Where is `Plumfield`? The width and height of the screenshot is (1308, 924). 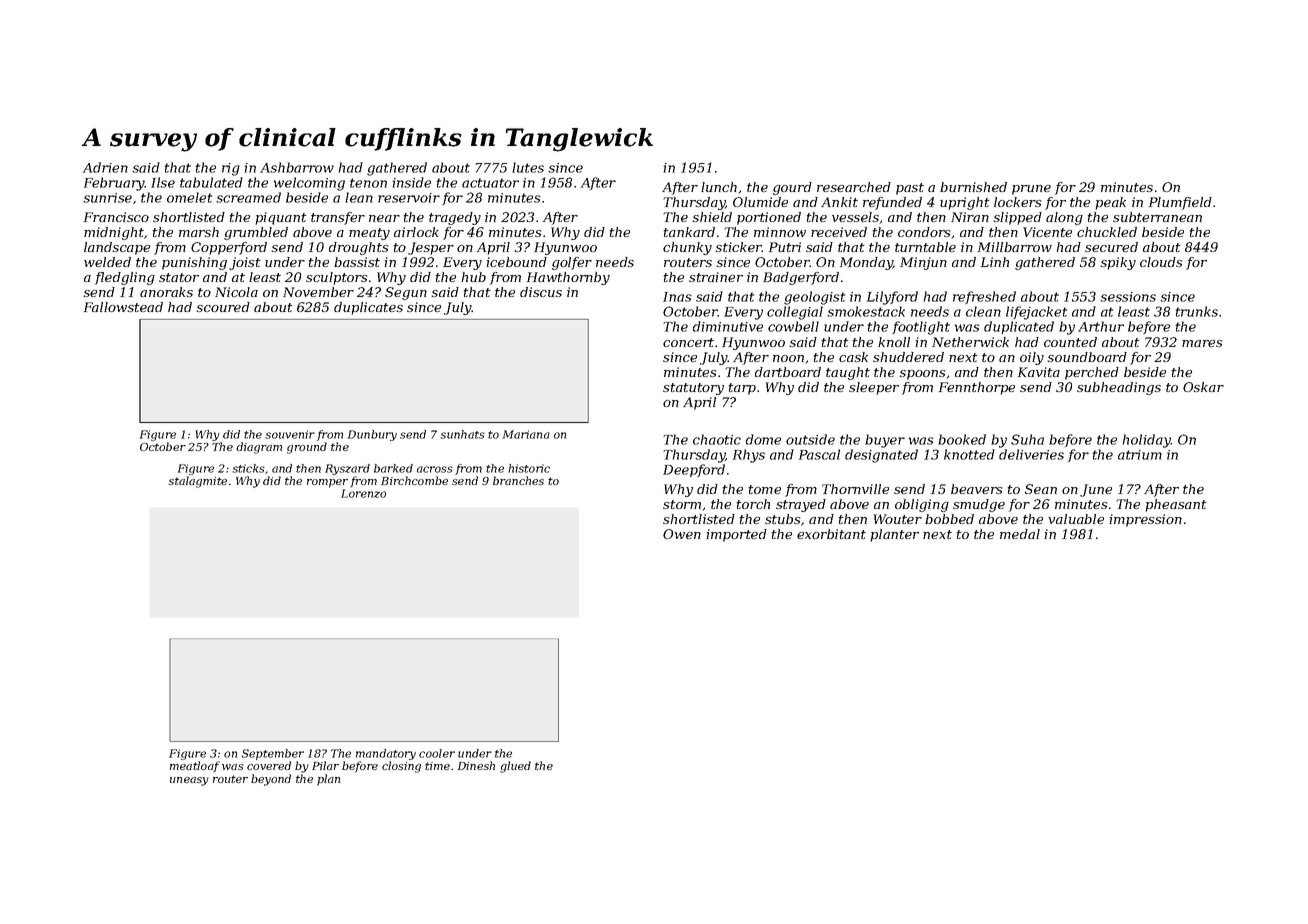
Plumfield is located at coordinates (1180, 203).
